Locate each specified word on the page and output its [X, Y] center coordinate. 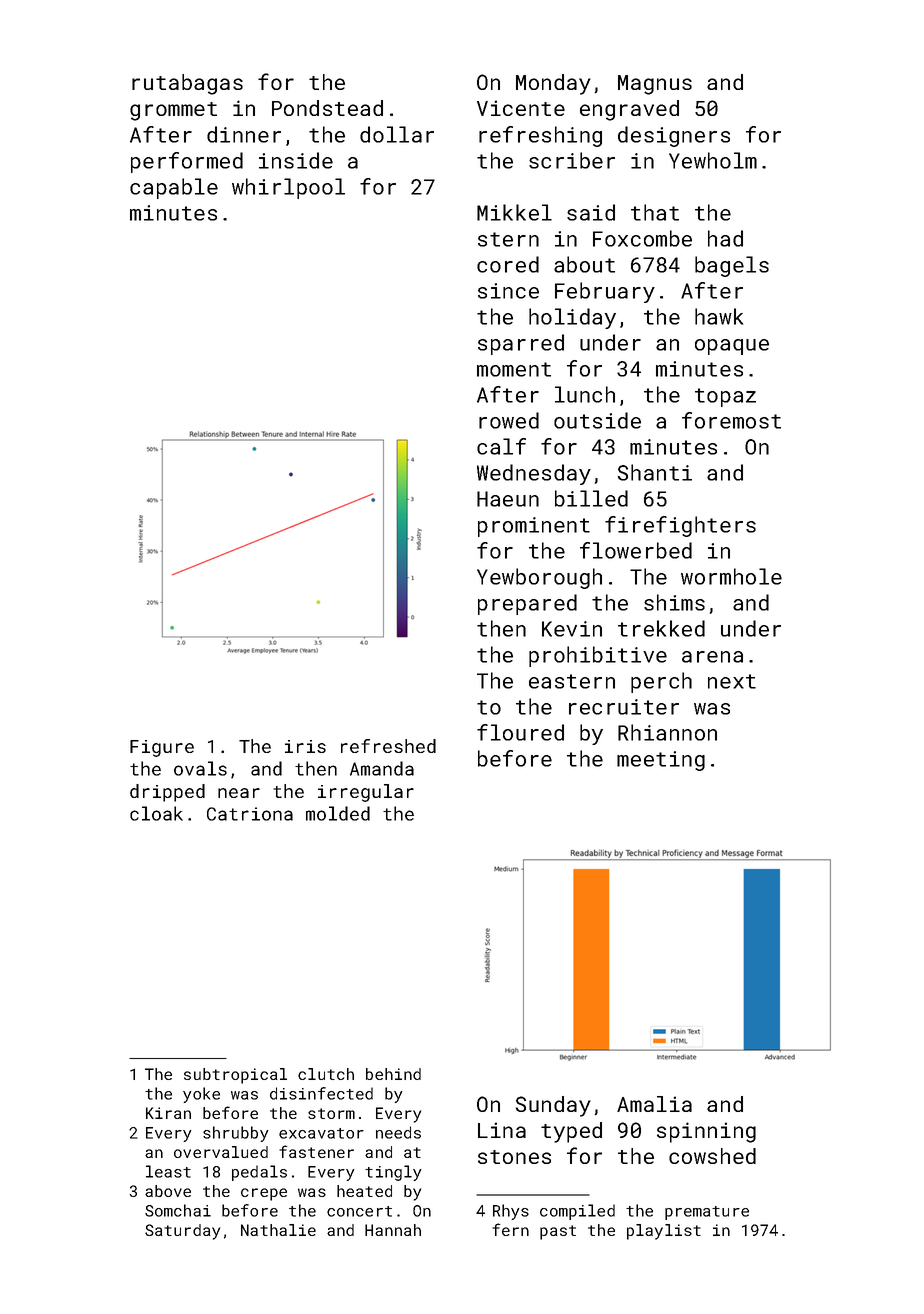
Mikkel [514, 212]
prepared [527, 604]
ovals [200, 768]
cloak [156, 813]
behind [393, 1074]
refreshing [540, 136]
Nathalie [278, 1230]
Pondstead [327, 108]
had [725, 238]
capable [174, 188]
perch [661, 682]
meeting [661, 761]
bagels [732, 266]
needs [398, 1132]
